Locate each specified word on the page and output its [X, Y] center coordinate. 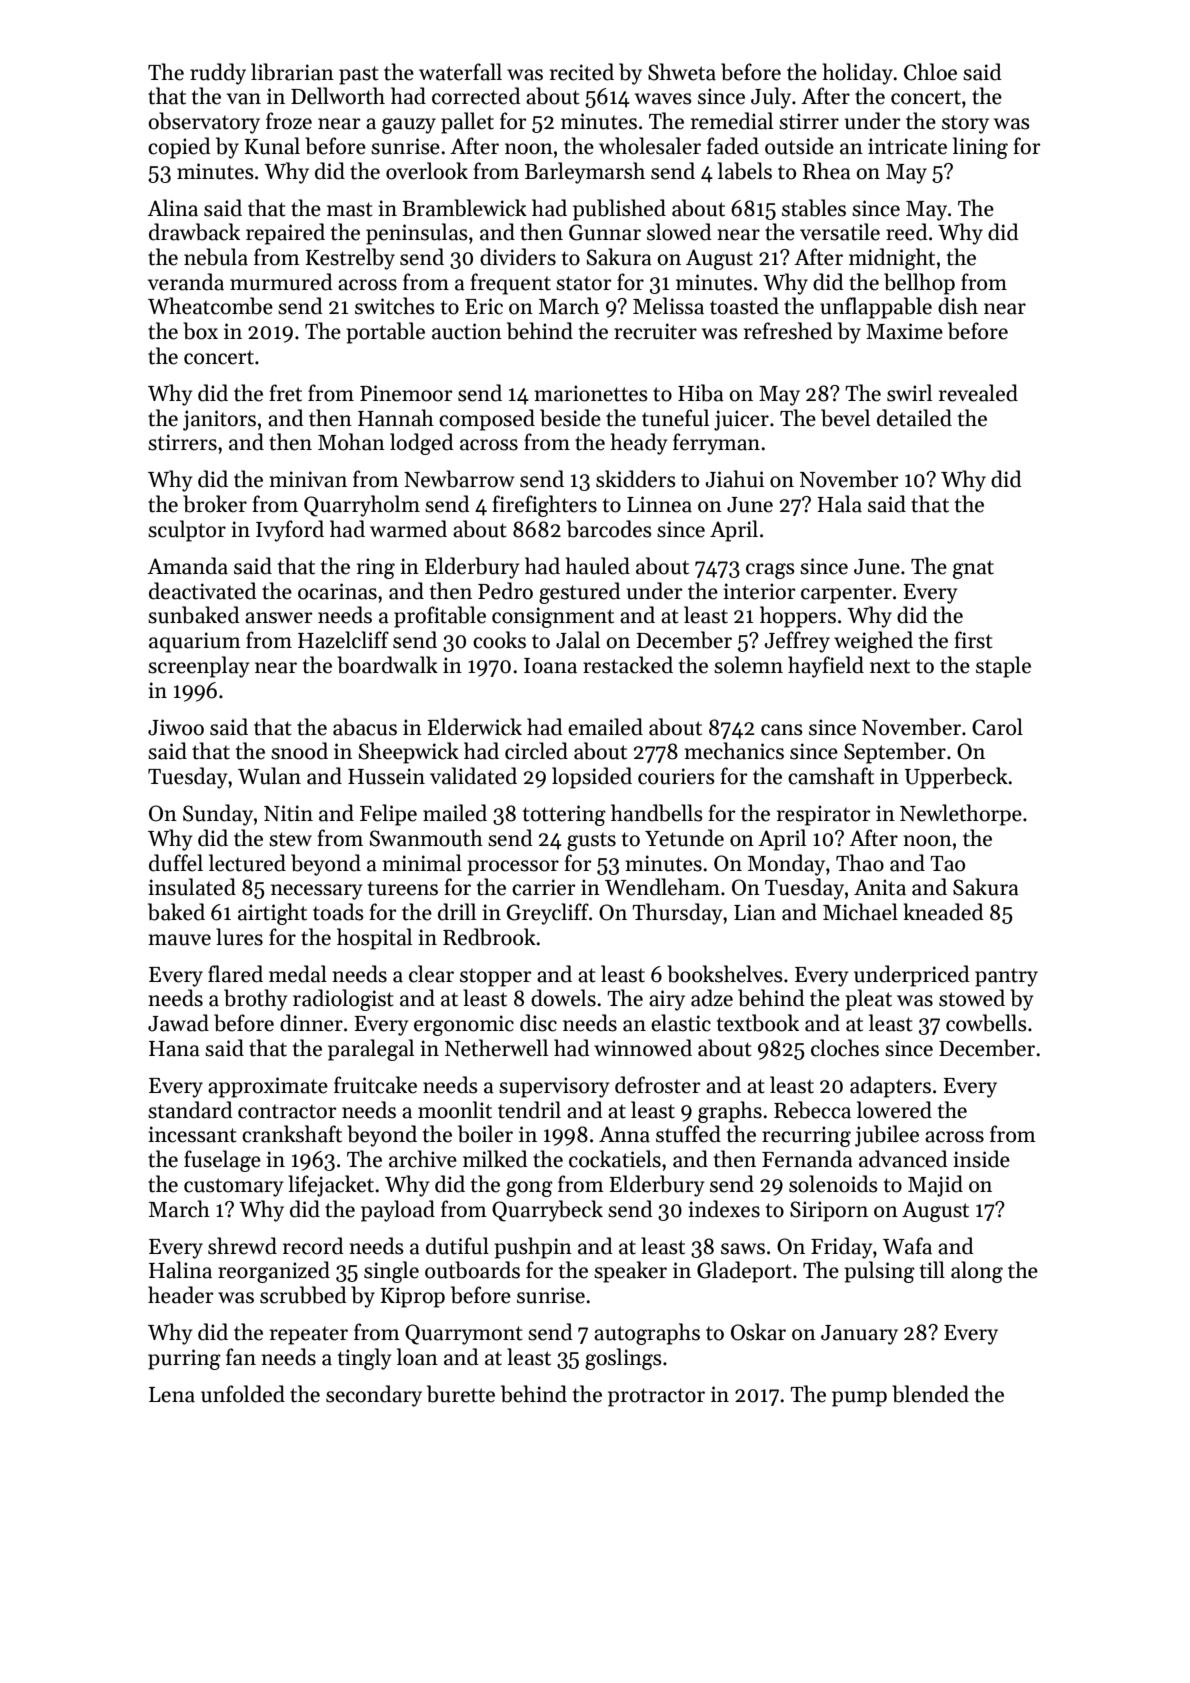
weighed [873, 642]
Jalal [578, 640]
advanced [903, 1159]
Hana [174, 1049]
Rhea [827, 171]
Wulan [269, 776]
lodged [422, 444]
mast [350, 209]
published [619, 210]
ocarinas [337, 591]
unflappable [876, 308]
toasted [744, 306]
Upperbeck [956, 778]
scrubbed [303, 1295]
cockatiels [615, 1159]
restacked [628, 665]
